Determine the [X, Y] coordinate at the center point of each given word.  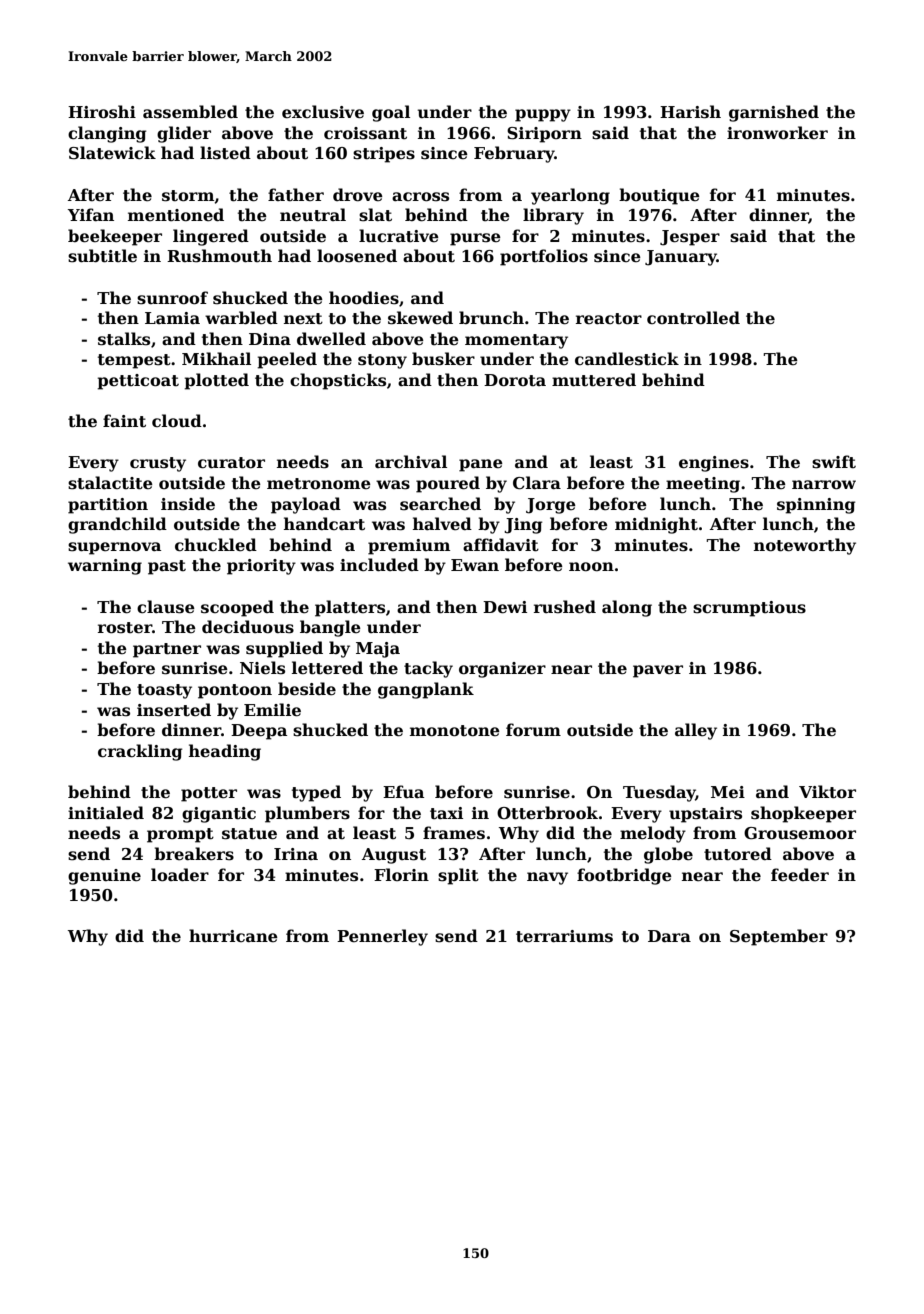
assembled [190, 112]
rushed [565, 607]
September [779, 937]
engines [714, 464]
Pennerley [382, 937]
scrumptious [749, 609]
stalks [124, 339]
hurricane [233, 935]
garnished [774, 113]
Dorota [515, 380]
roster [125, 628]
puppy [543, 115]
